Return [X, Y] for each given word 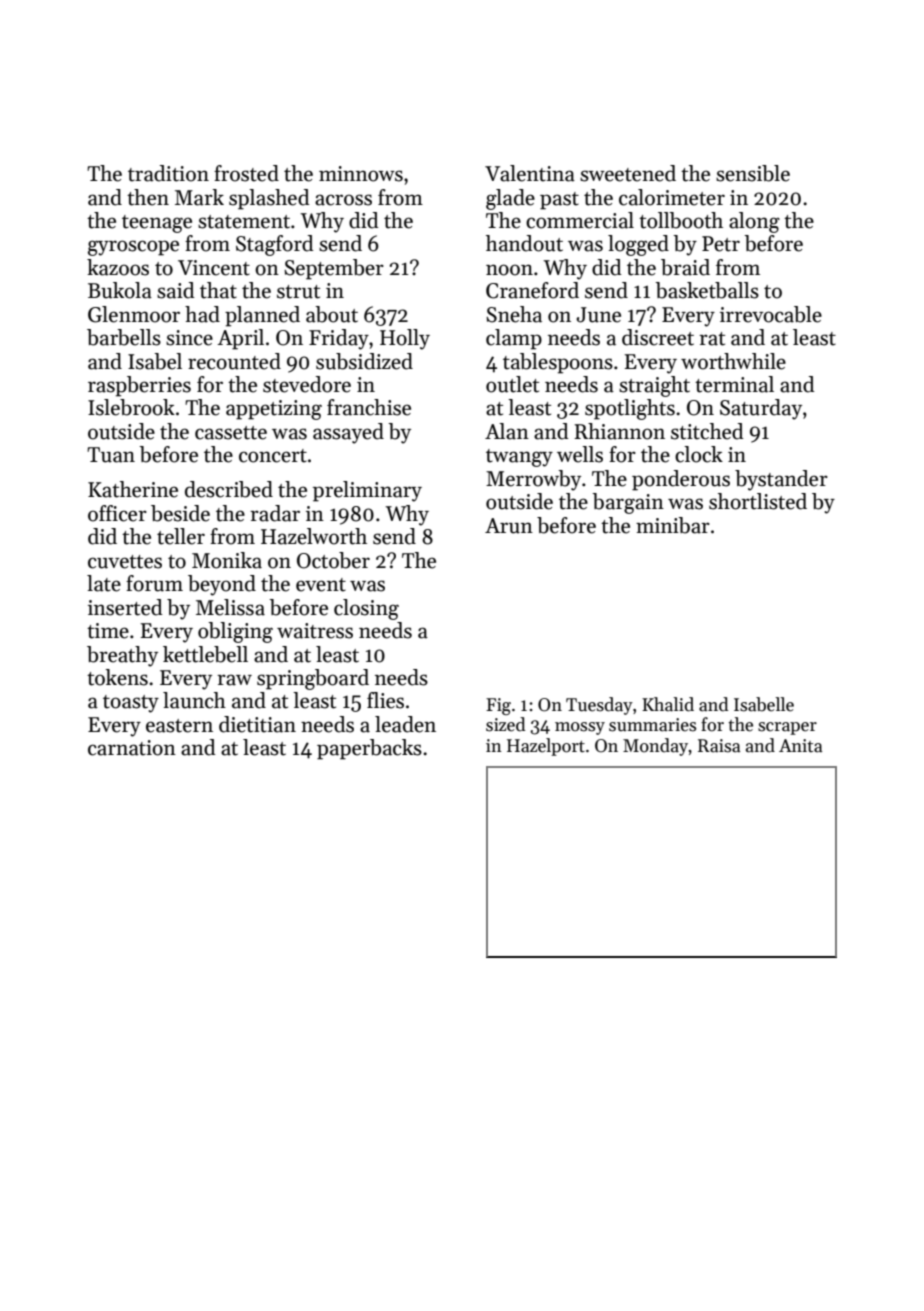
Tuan [111, 455]
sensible [753, 173]
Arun [509, 526]
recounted [234, 361]
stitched [707, 431]
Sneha [514, 314]
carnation [132, 748]
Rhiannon [619, 431]
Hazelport [546, 747]
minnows [361, 174]
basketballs [707, 290]
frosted [246, 173]
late [104, 583]
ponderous [681, 480]
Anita [800, 746]
